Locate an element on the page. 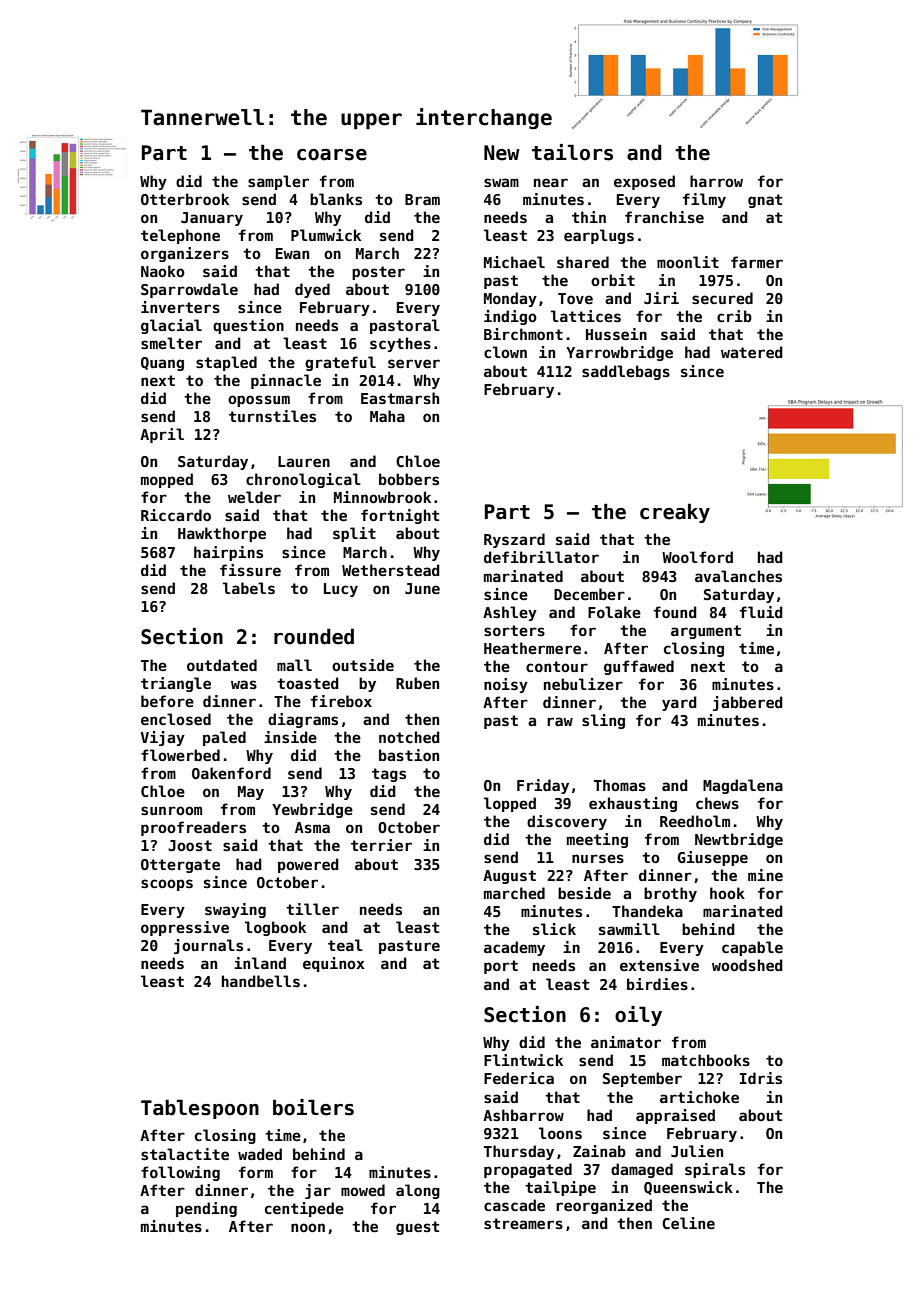 Image resolution: width=924 pixels, height=1314 pixels. handbells is located at coordinates (261, 981).
